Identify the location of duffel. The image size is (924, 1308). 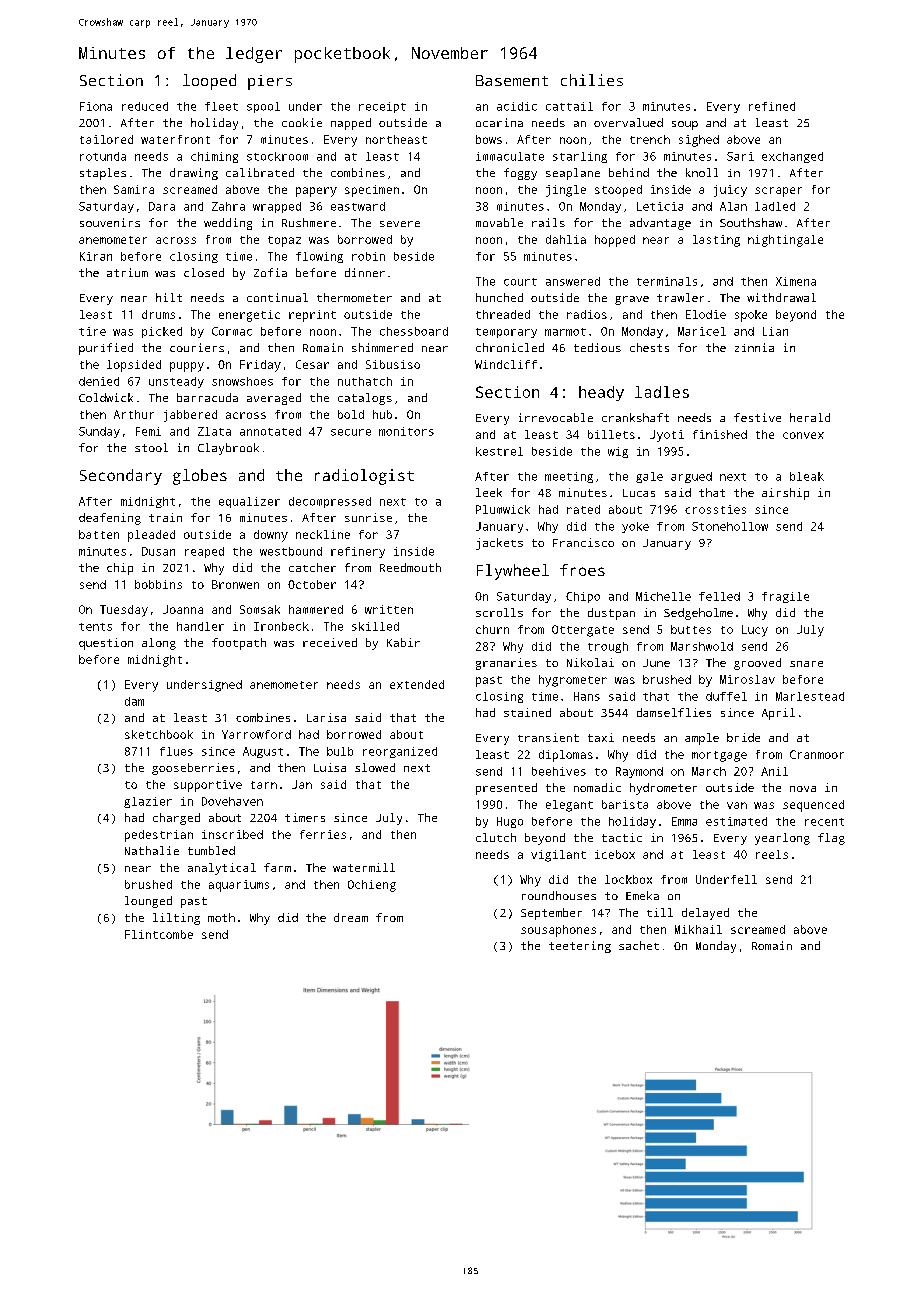
(726, 696).
